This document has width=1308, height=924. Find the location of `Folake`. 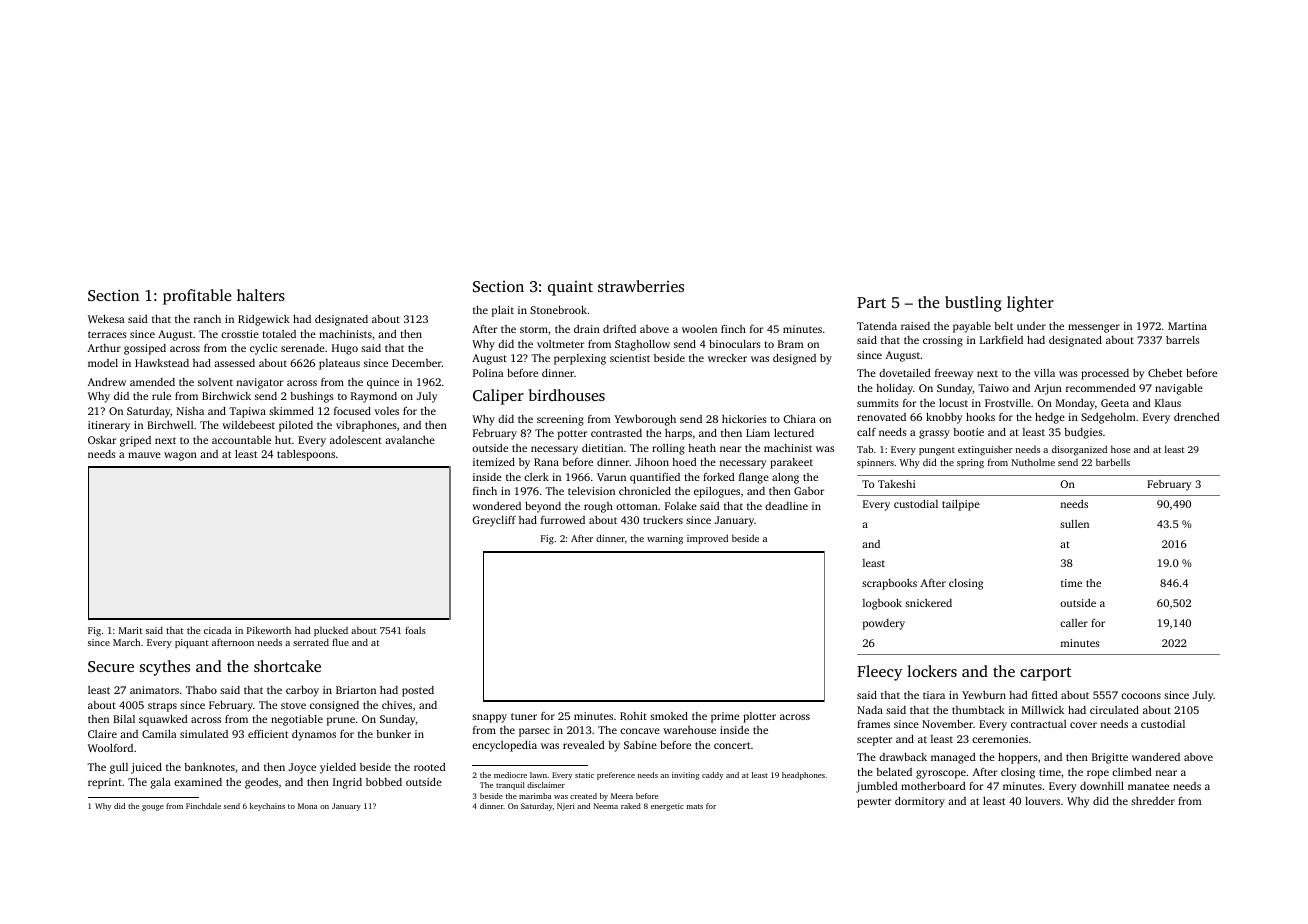

Folake is located at coordinates (681, 506).
